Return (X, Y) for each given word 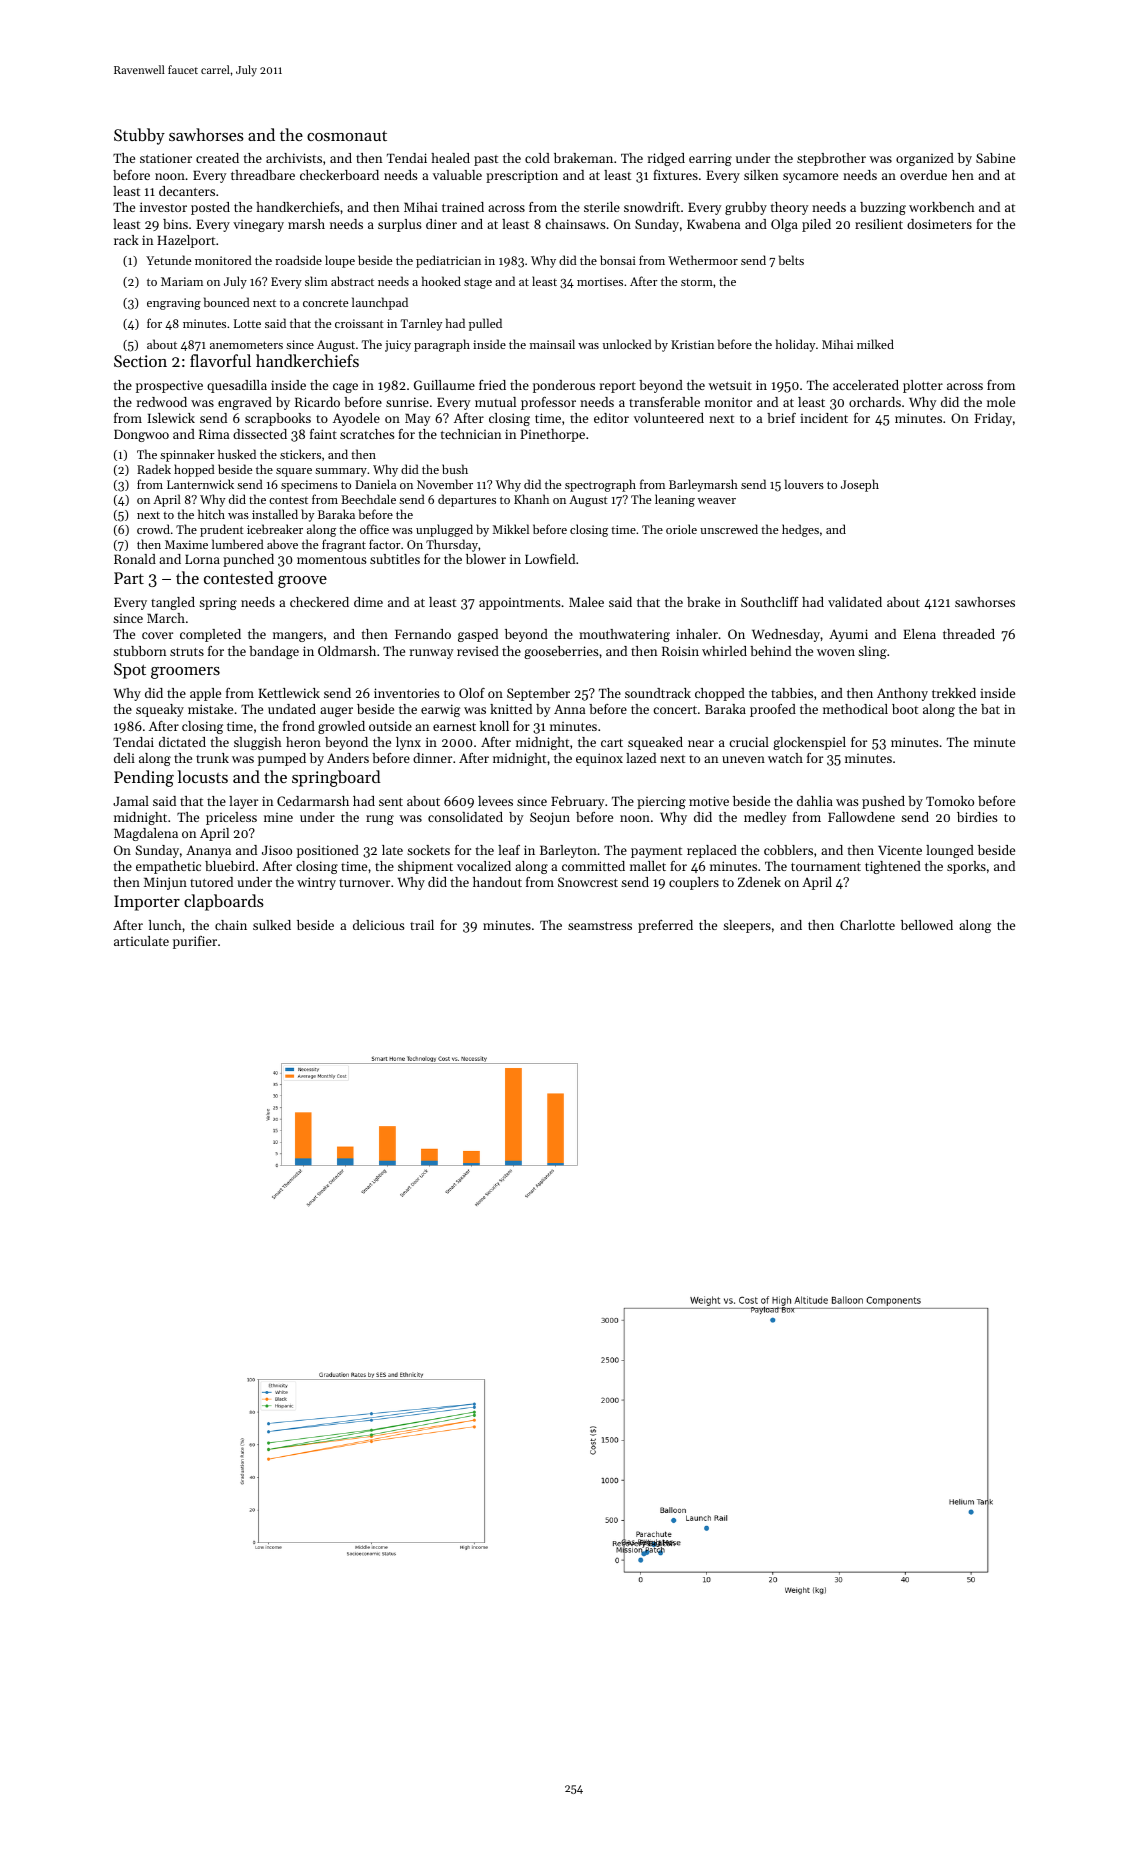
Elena (919, 634)
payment (656, 852)
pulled (485, 324)
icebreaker (275, 529)
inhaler (697, 634)
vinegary (258, 226)
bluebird (230, 866)
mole (1001, 402)
